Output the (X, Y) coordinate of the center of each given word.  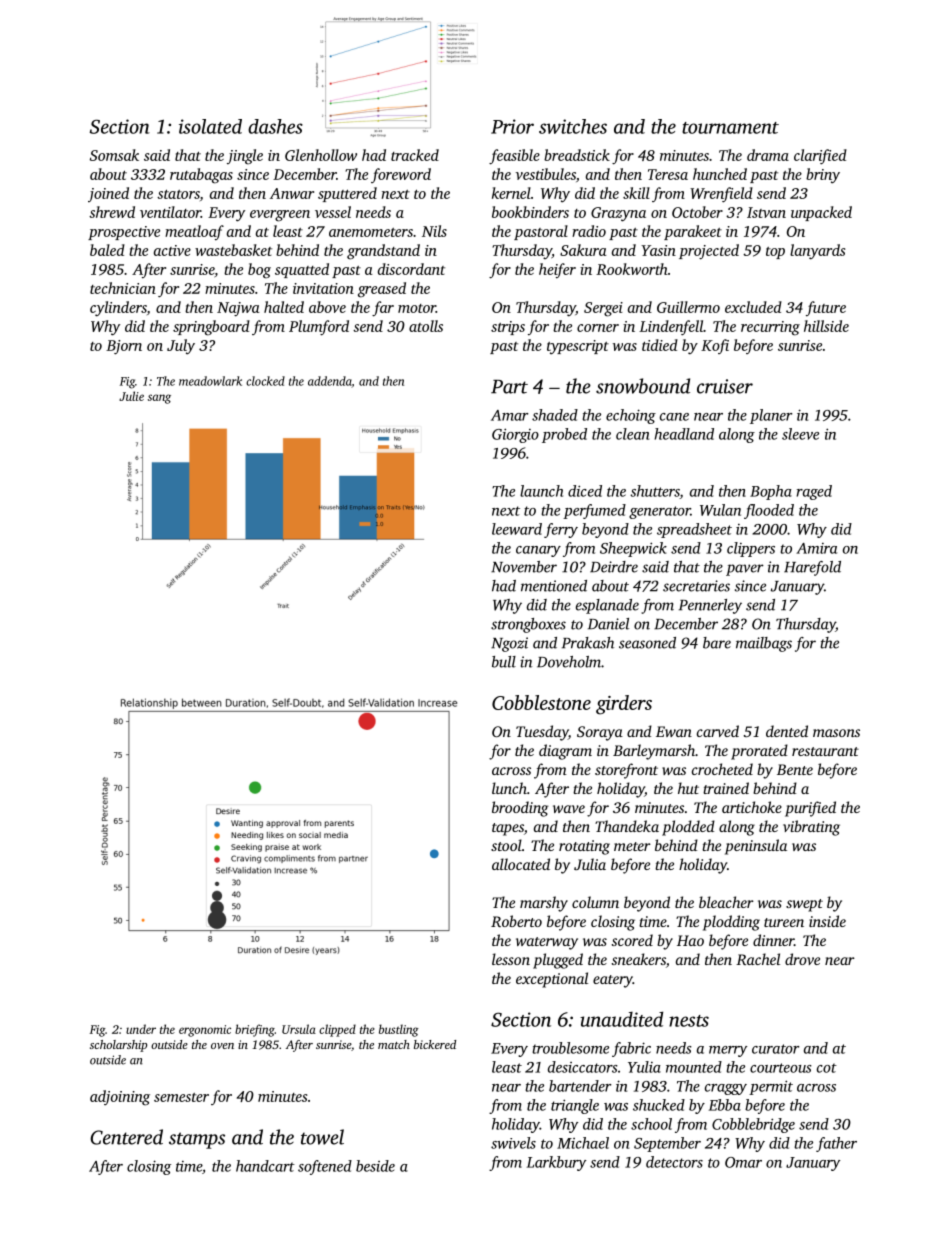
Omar (743, 1162)
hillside (826, 326)
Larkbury (556, 1163)
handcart (265, 1166)
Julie (131, 396)
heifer (557, 270)
